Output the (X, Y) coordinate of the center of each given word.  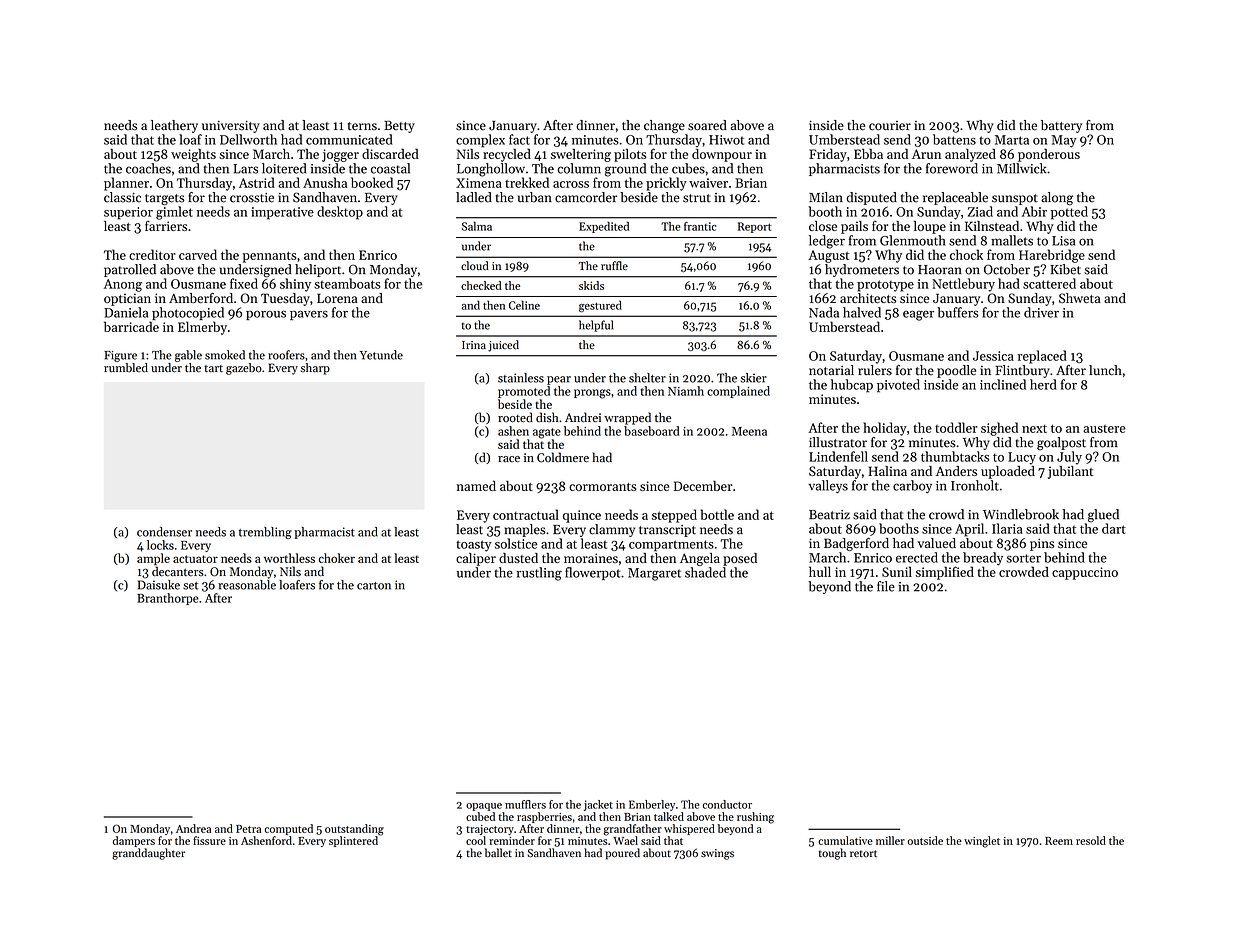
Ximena (479, 183)
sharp (315, 369)
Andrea (193, 828)
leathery (174, 126)
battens (954, 139)
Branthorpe (168, 599)
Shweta (1080, 298)
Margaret (654, 574)
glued (1103, 516)
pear (559, 380)
